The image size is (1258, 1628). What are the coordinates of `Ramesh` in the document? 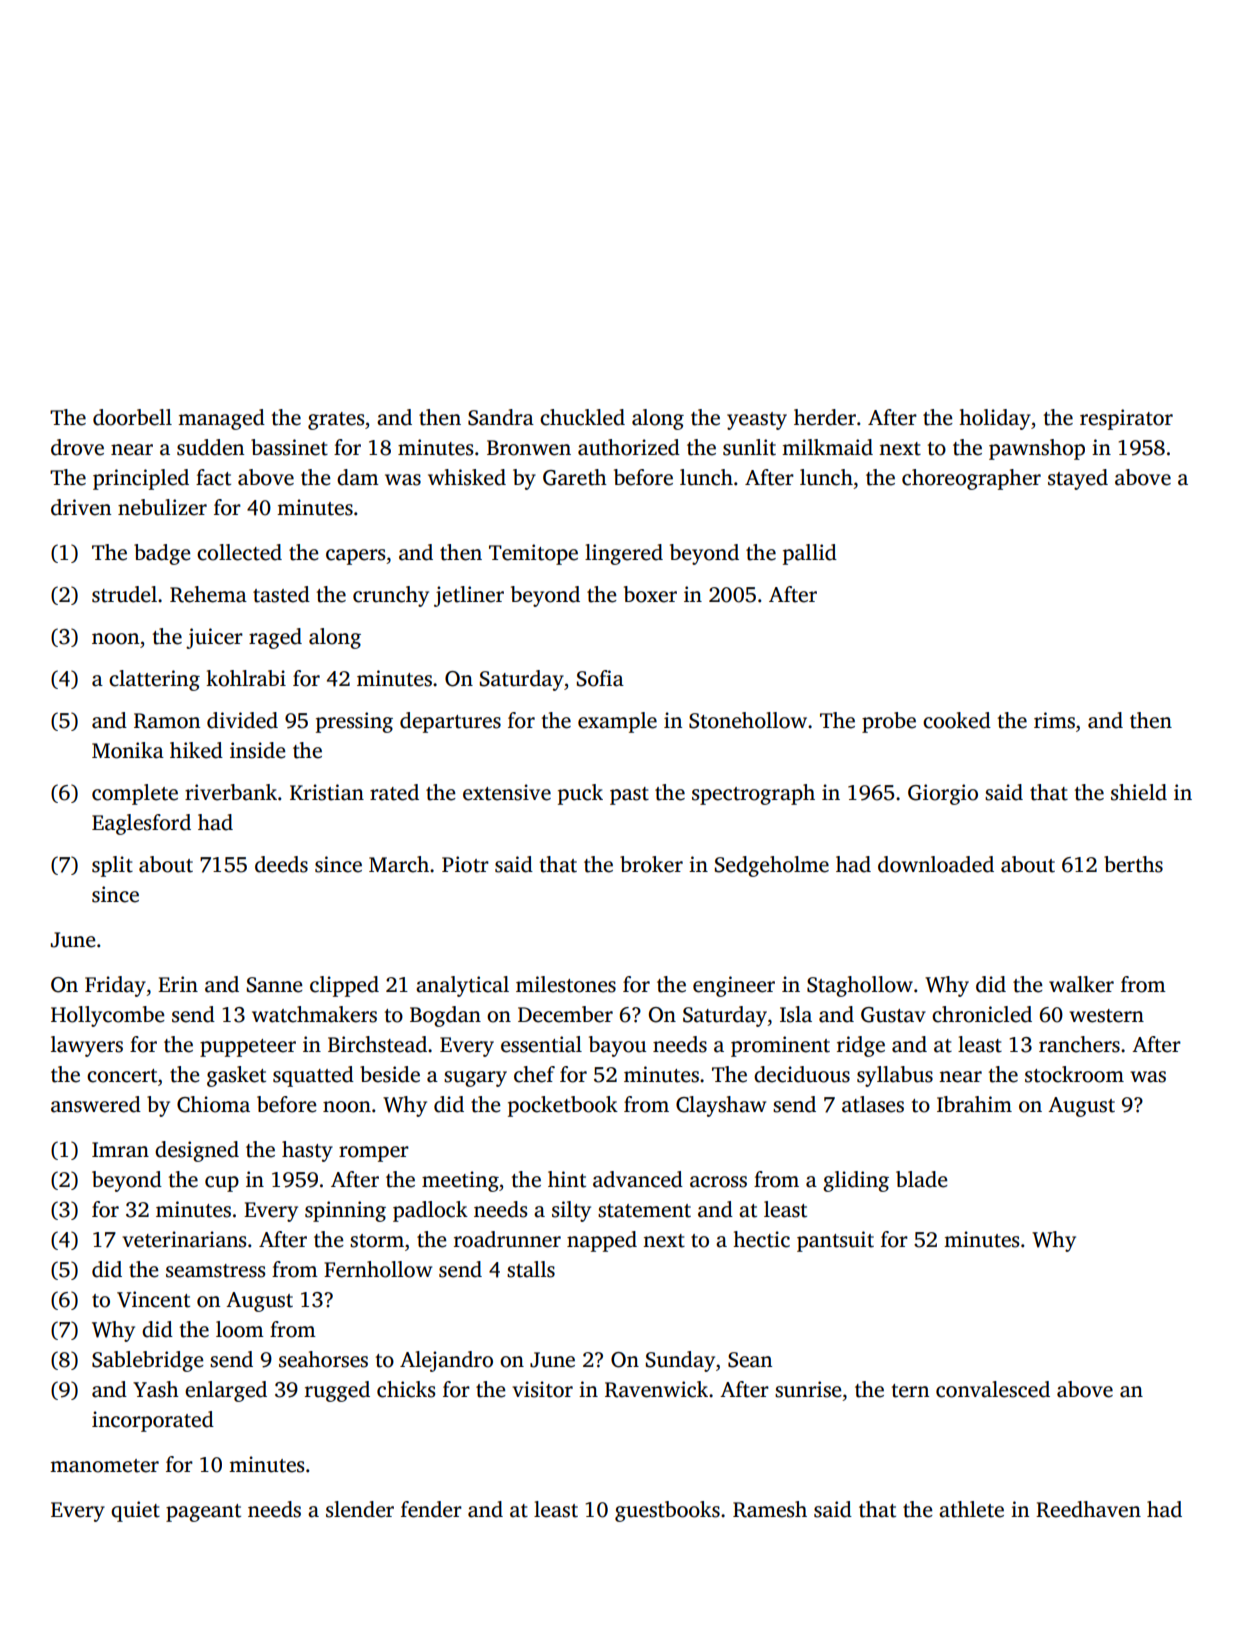 It's located at (770, 1509).
